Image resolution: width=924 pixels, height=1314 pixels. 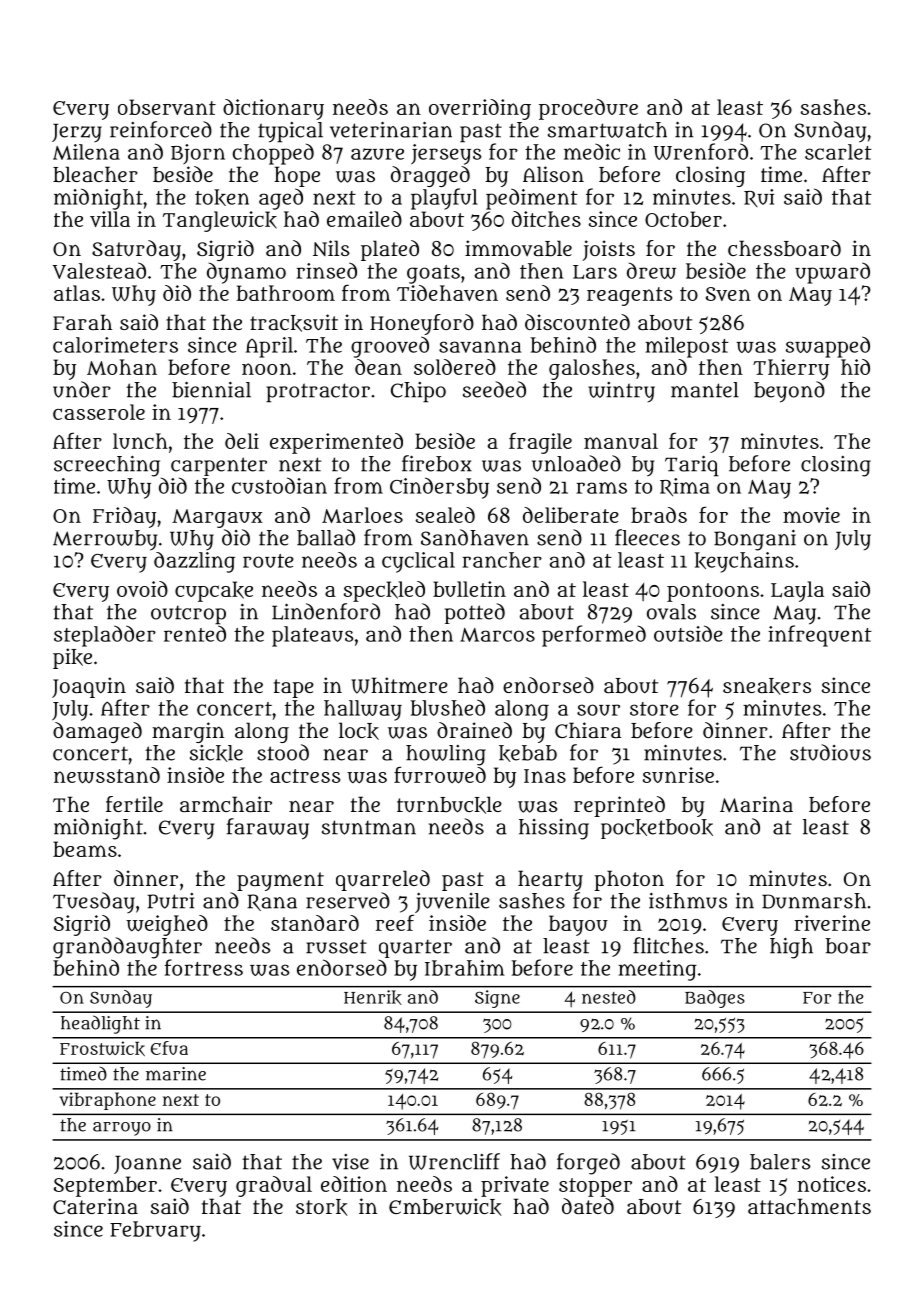 What do you see at coordinates (759, 198) in the document?
I see `Rui` at bounding box center [759, 198].
